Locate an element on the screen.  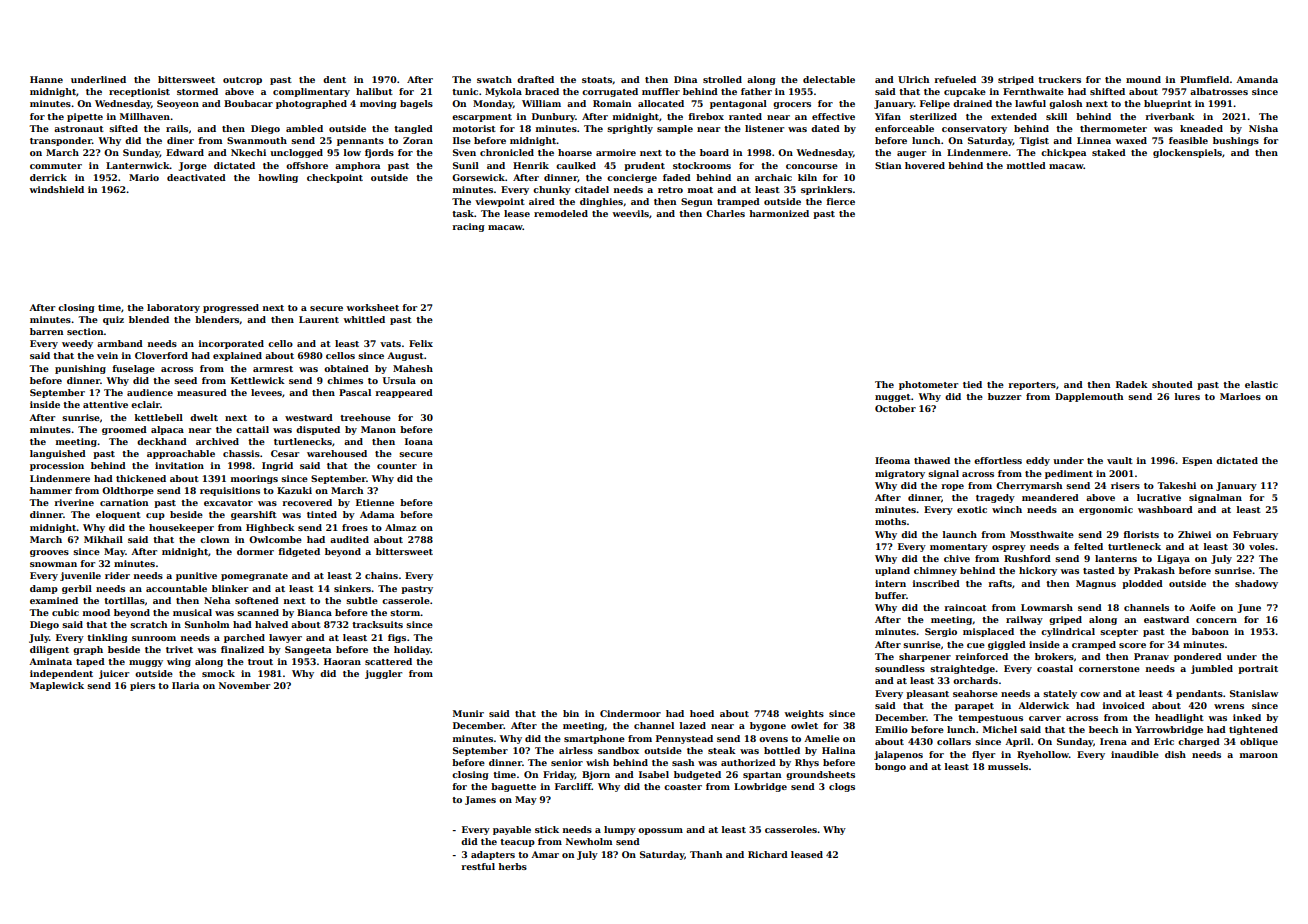
procession is located at coordinates (57, 466).
